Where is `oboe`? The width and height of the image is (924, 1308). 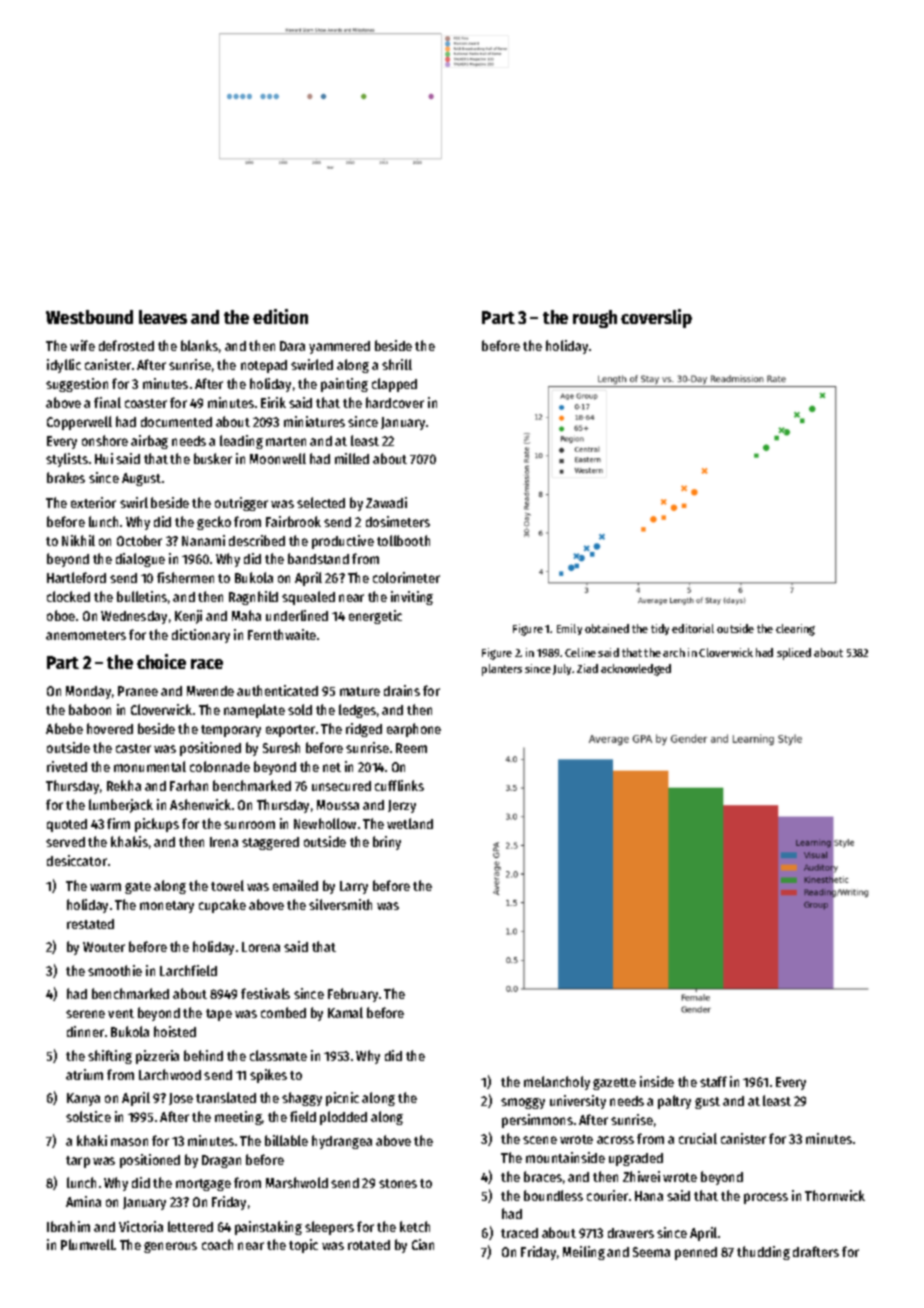 oboe is located at coordinates (61, 615).
